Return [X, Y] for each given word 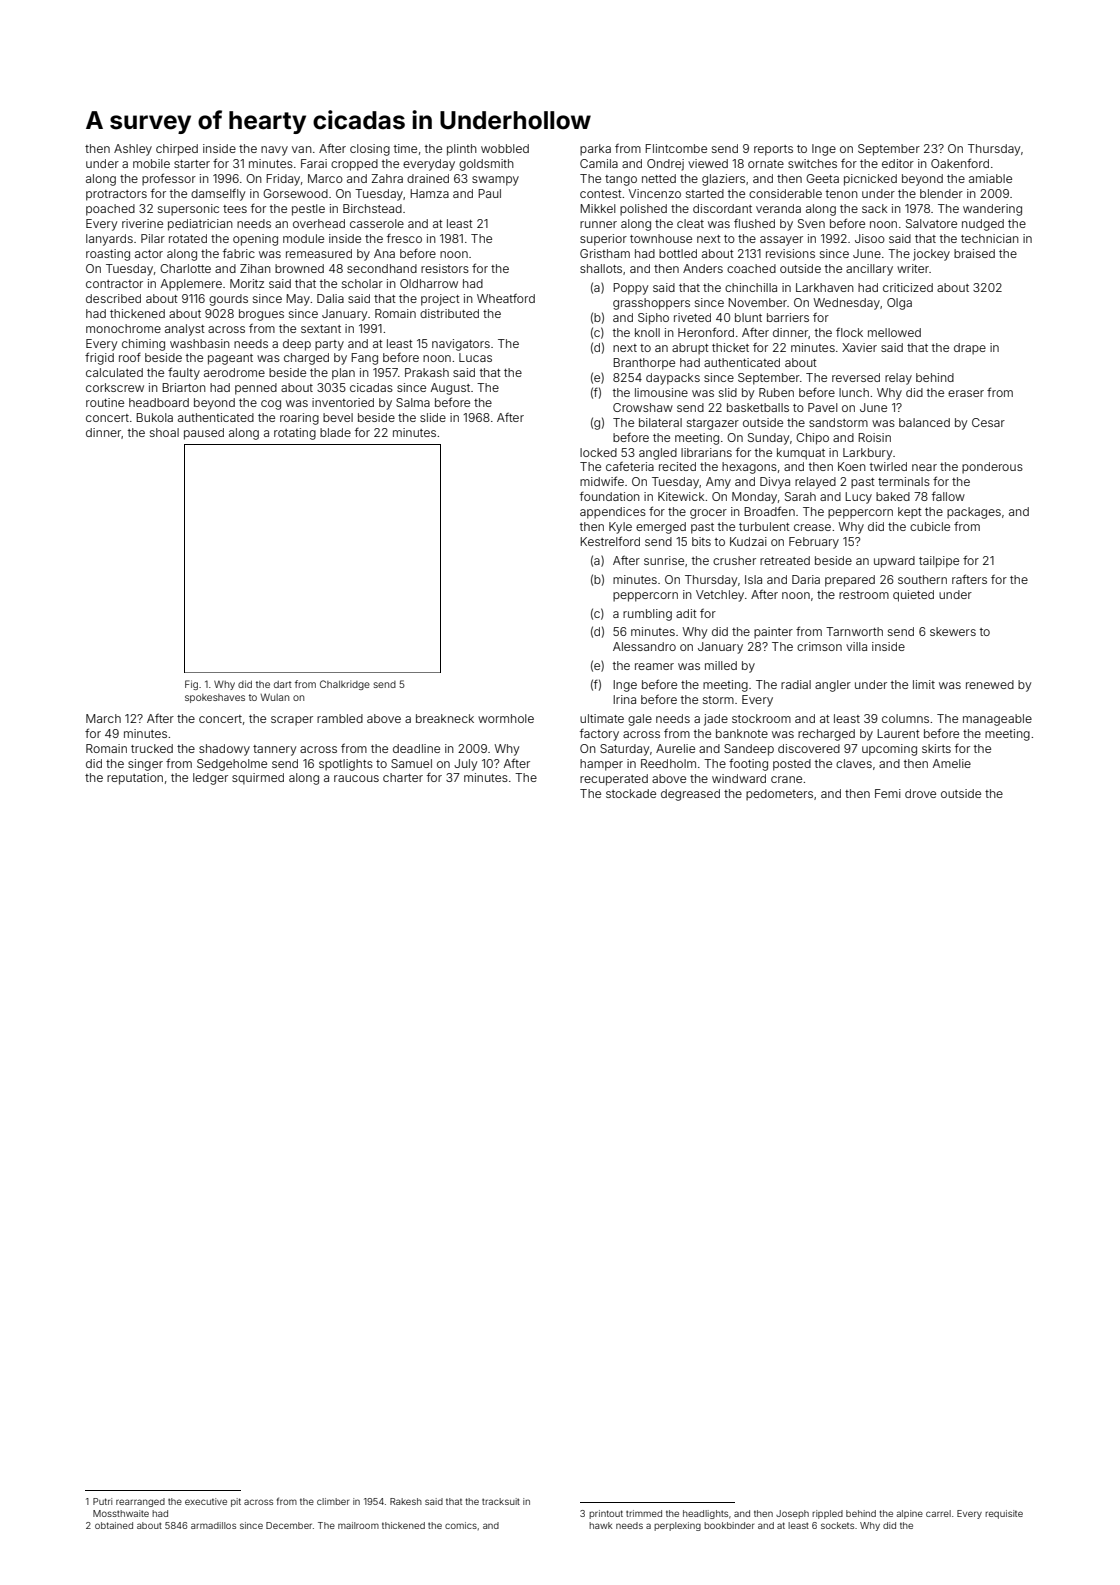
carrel [938, 1513]
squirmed [258, 779]
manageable [997, 720]
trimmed [644, 1513]
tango [621, 180]
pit [236, 1502]
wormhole [506, 718]
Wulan [275, 697]
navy [274, 151]
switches [812, 163]
